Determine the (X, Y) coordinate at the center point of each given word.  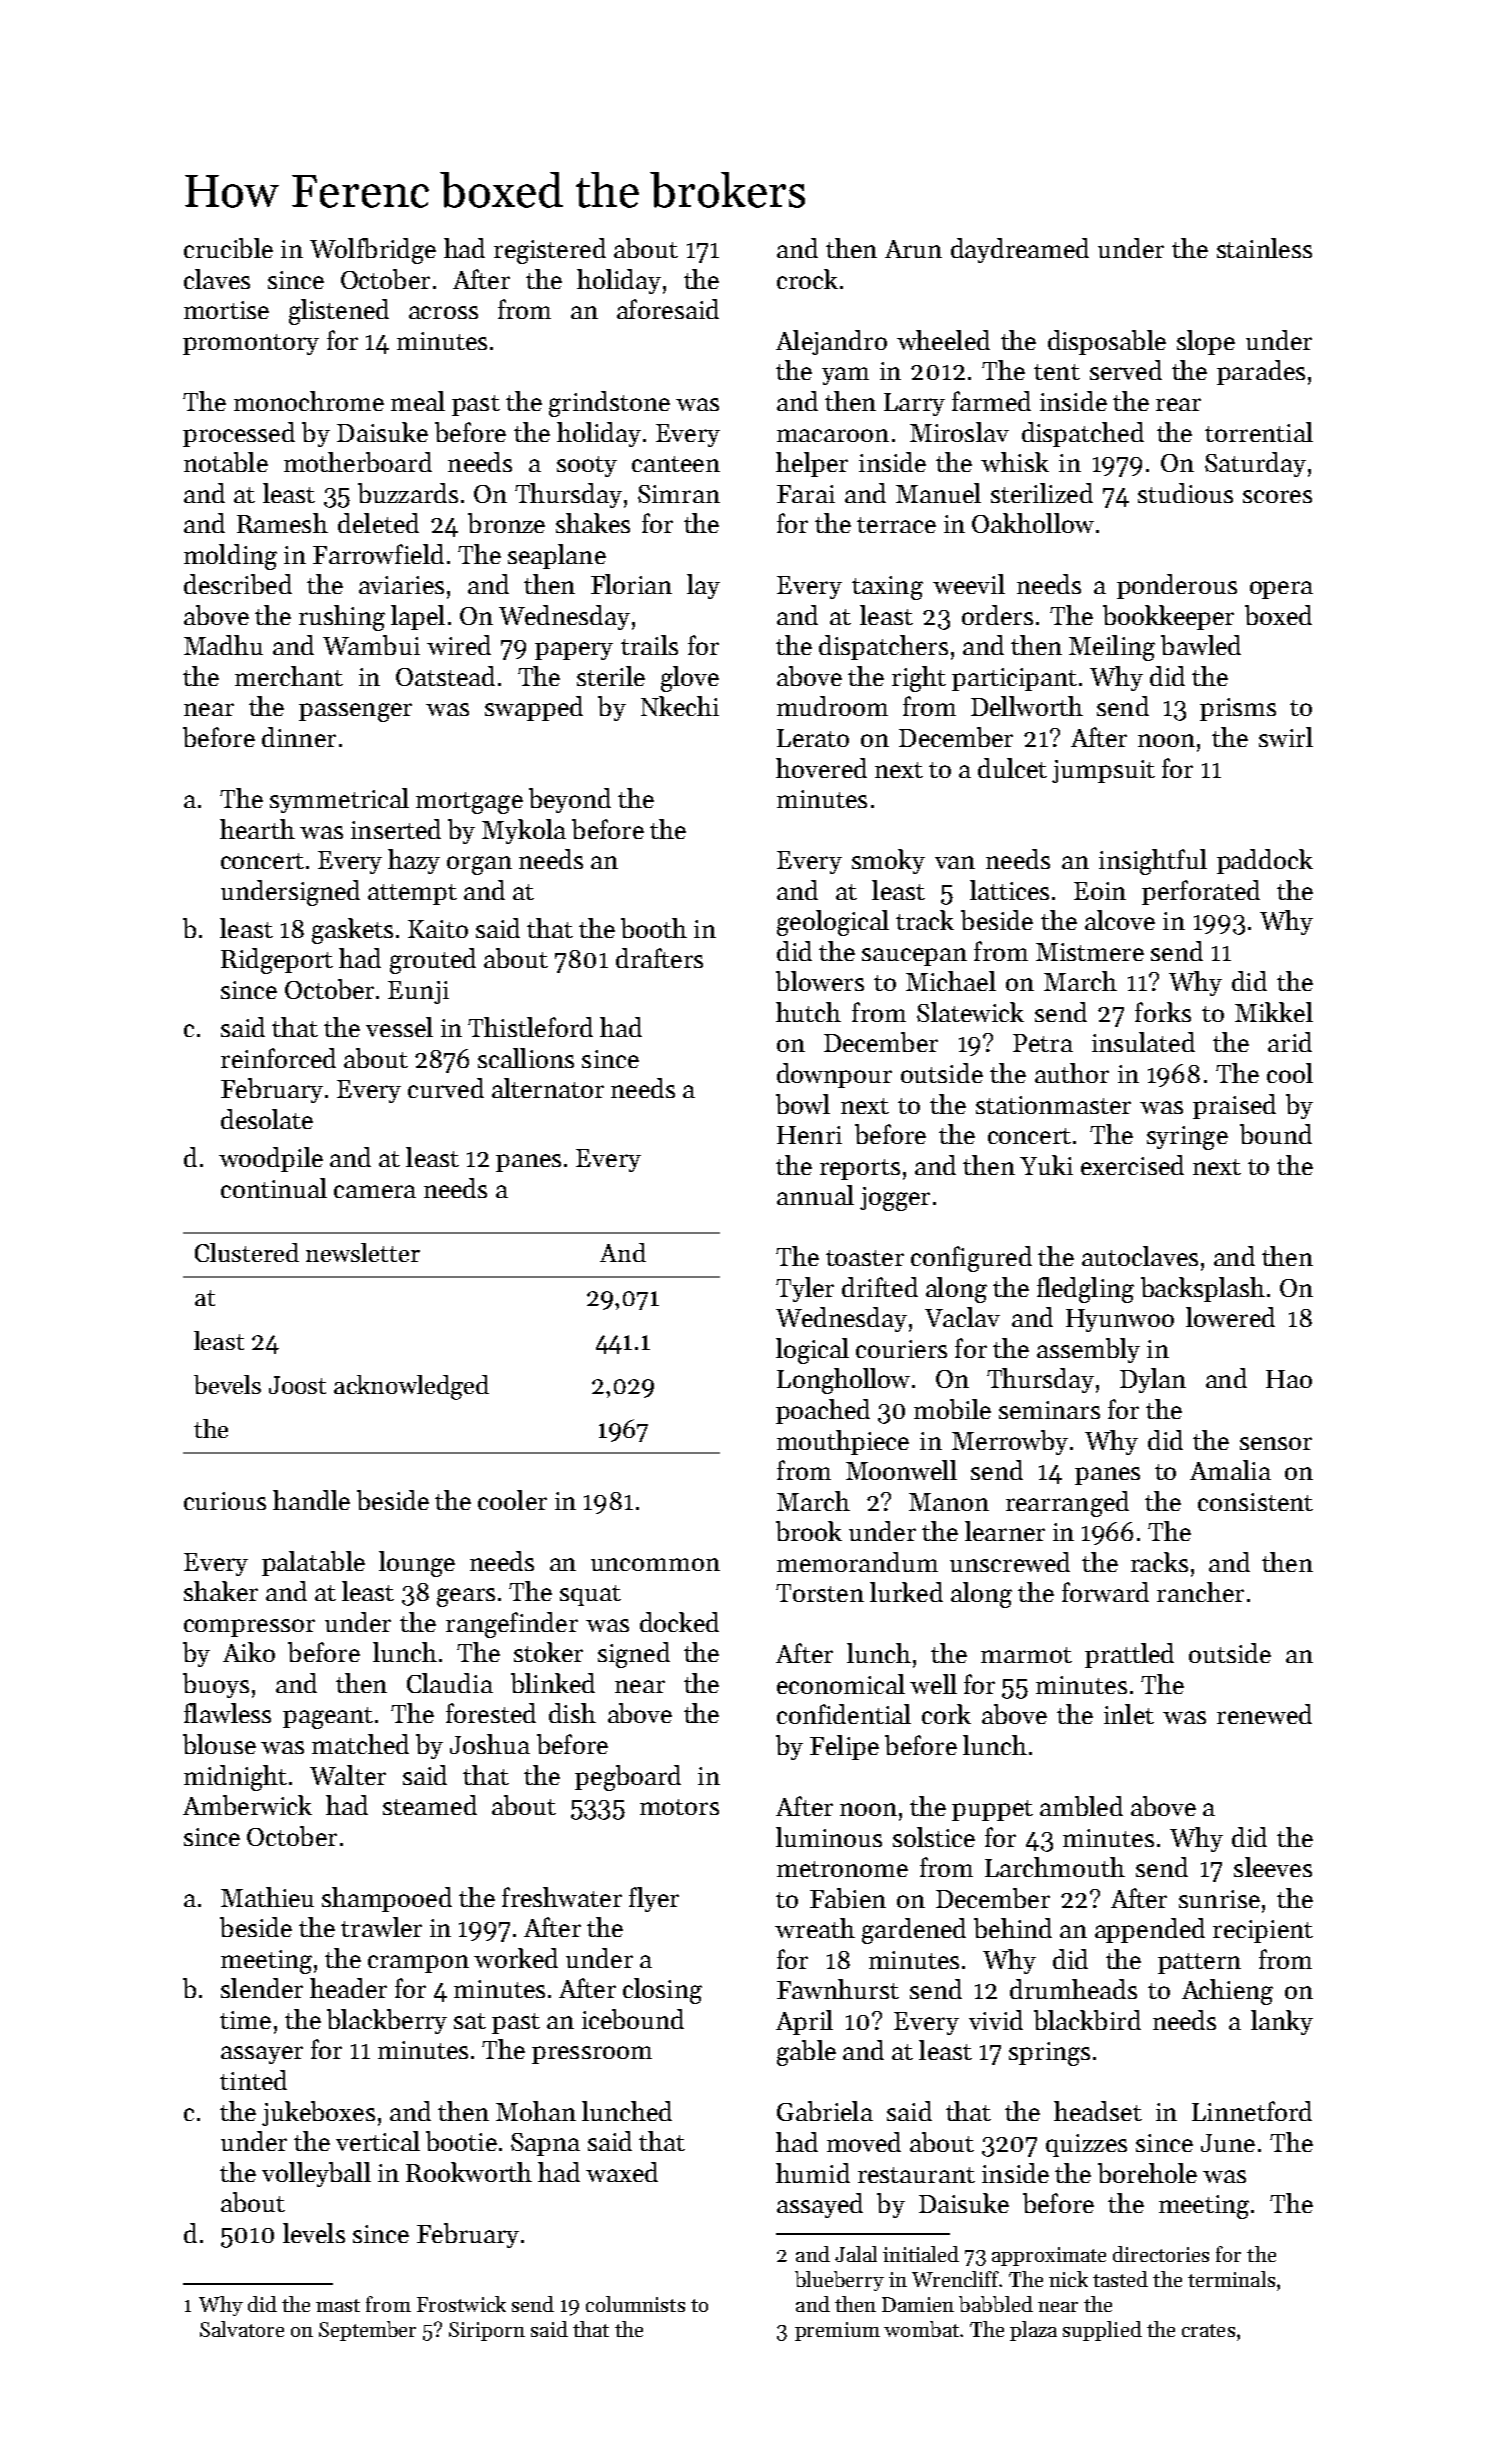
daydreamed (1020, 250)
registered (550, 251)
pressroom (592, 2055)
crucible (228, 248)
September (367, 2331)
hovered (821, 768)
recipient (1263, 1931)
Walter (348, 1775)
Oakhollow (1033, 523)
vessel (399, 1027)
